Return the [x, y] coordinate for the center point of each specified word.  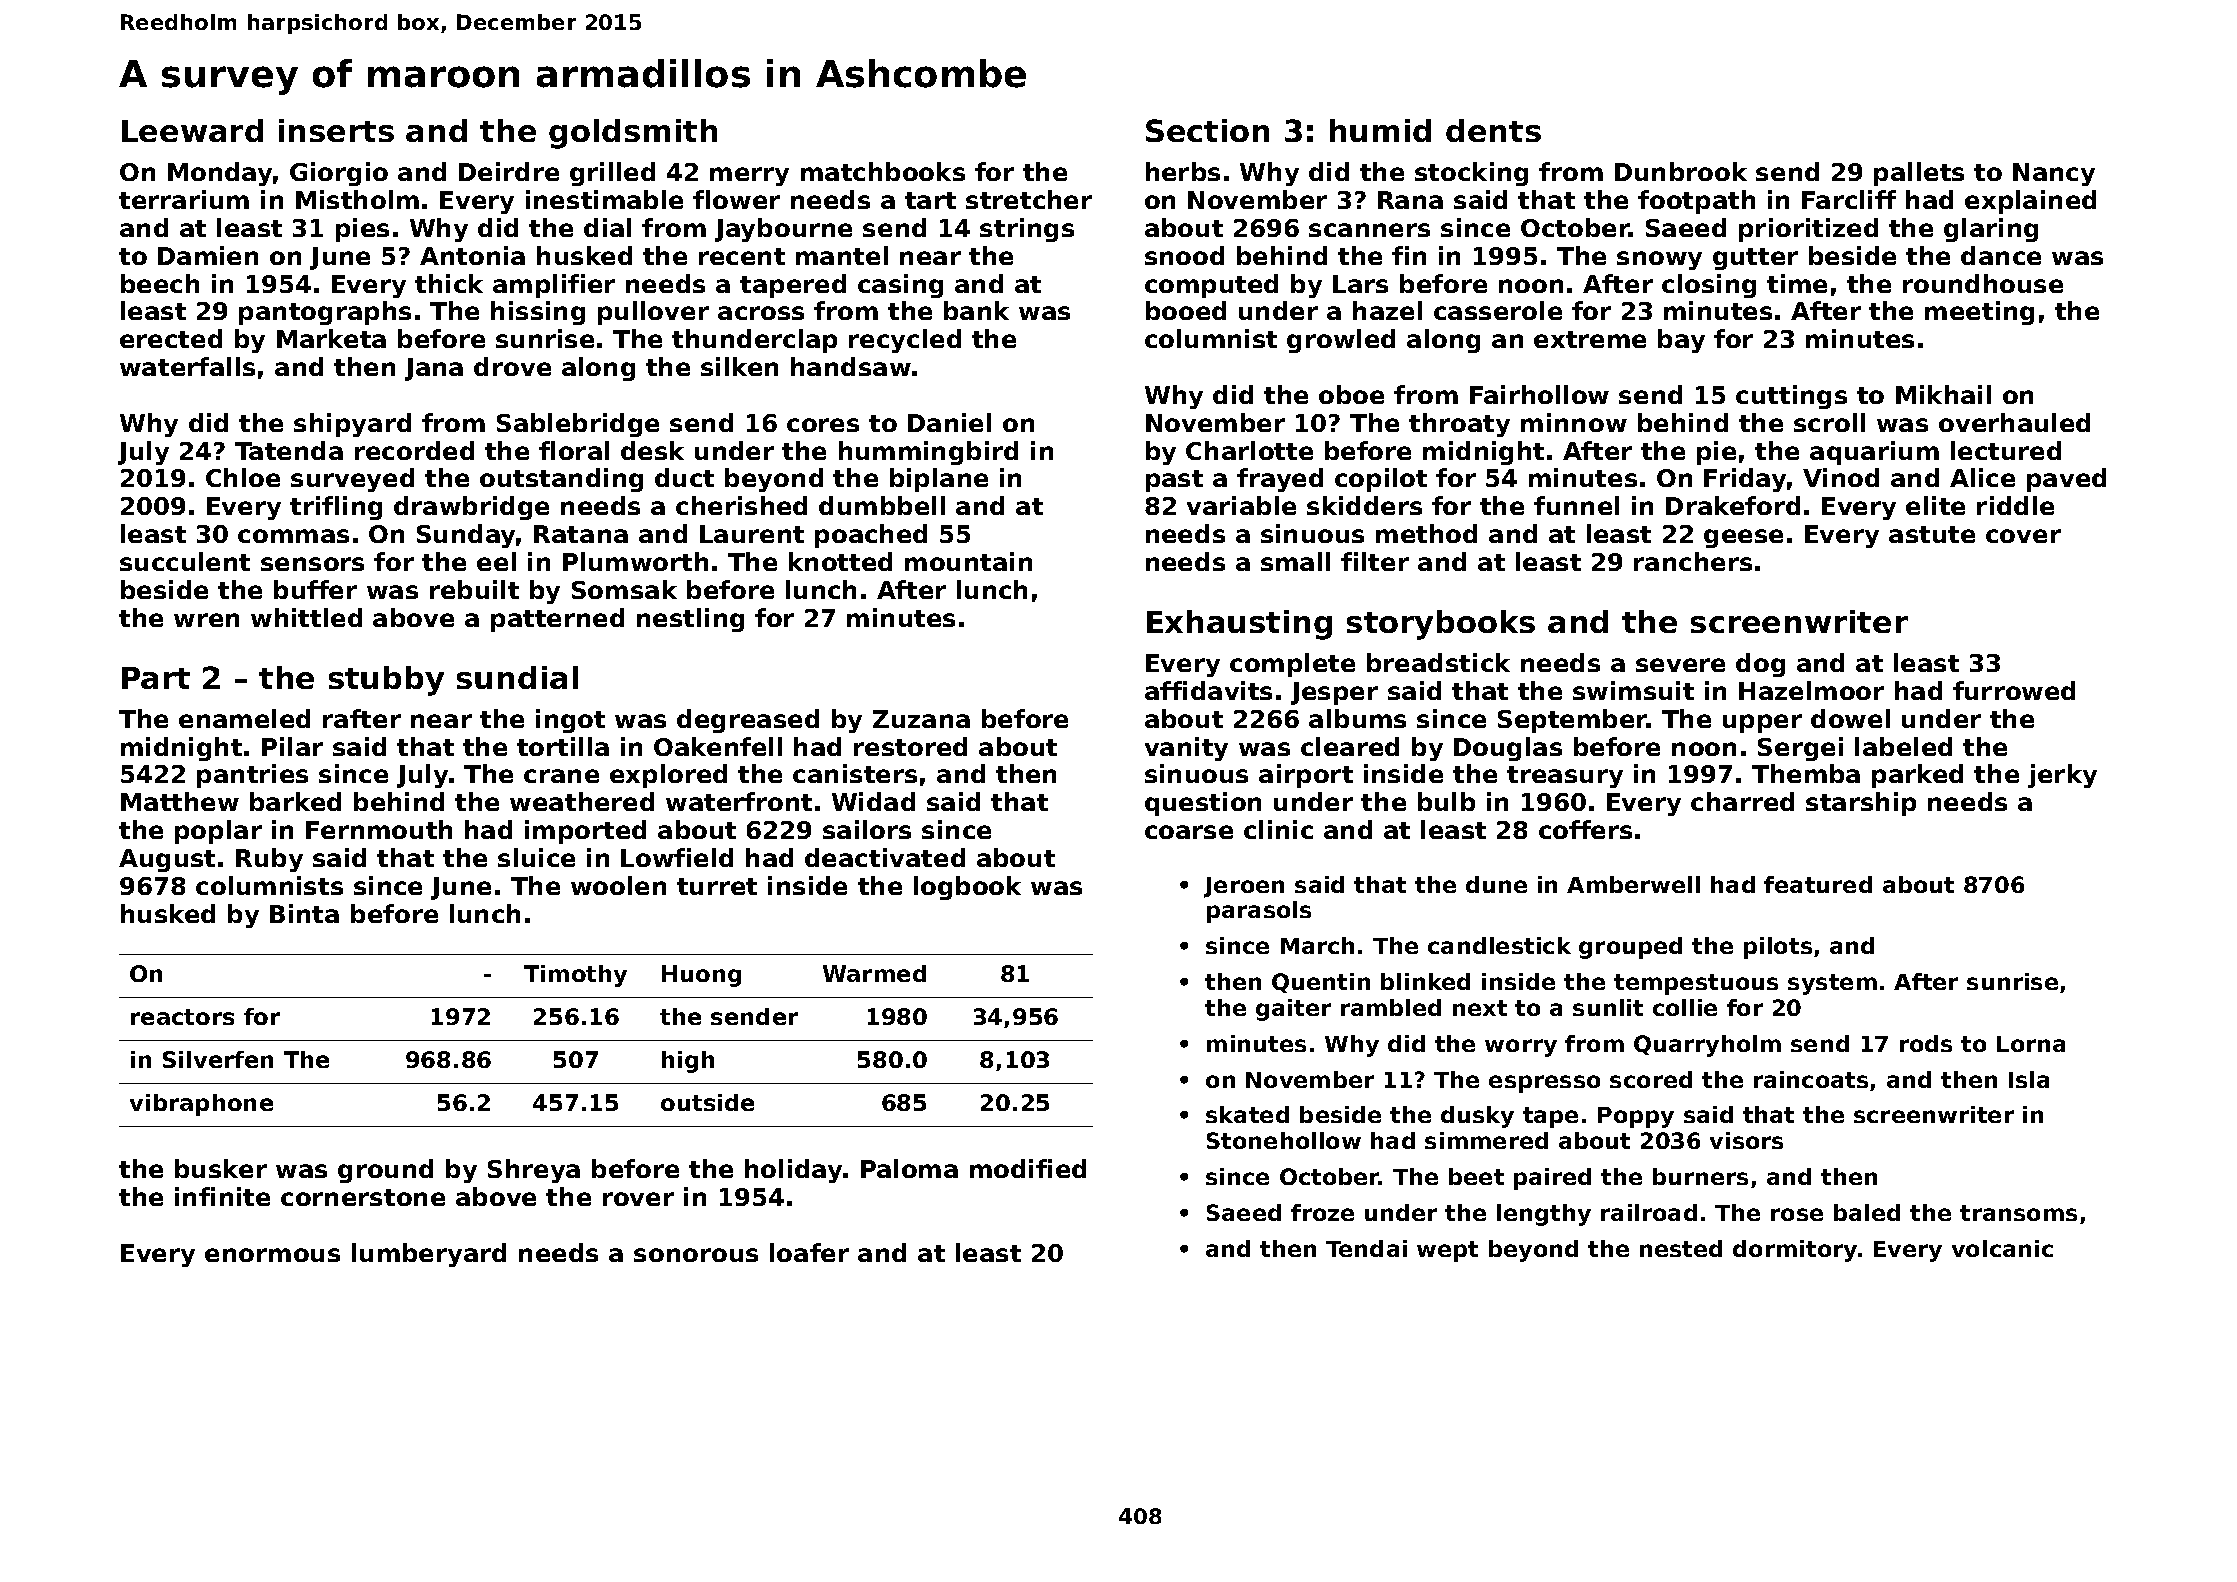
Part [156, 678]
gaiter [1293, 1010]
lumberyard [429, 1255]
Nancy [2054, 174]
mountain [968, 561]
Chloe [243, 477]
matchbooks [883, 171]
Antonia [472, 255]
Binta [304, 913]
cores [823, 425]
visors [1746, 1140]
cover [2023, 536]
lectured [2006, 450]
